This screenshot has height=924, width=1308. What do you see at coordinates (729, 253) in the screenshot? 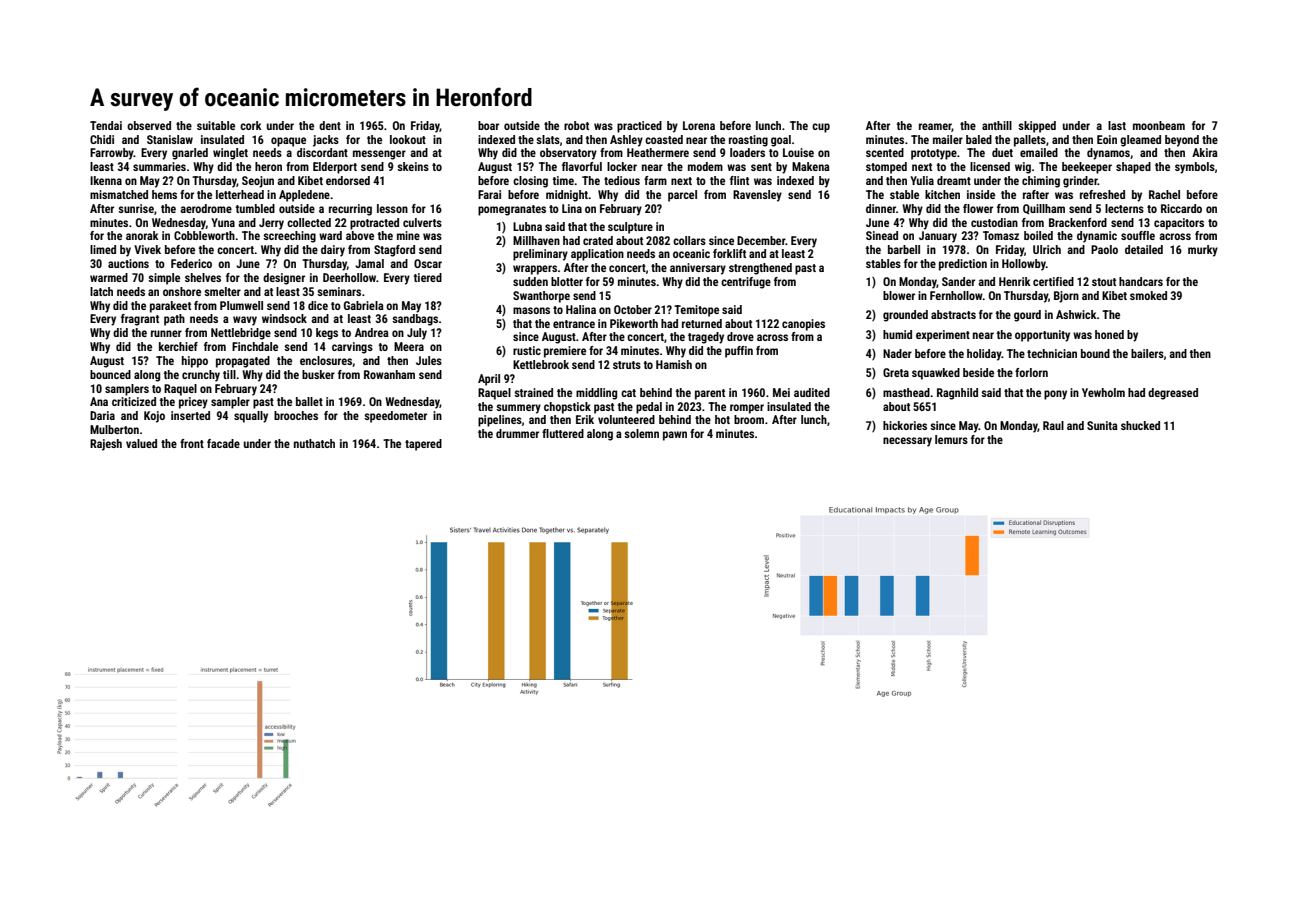
I see `forklift` at bounding box center [729, 253].
